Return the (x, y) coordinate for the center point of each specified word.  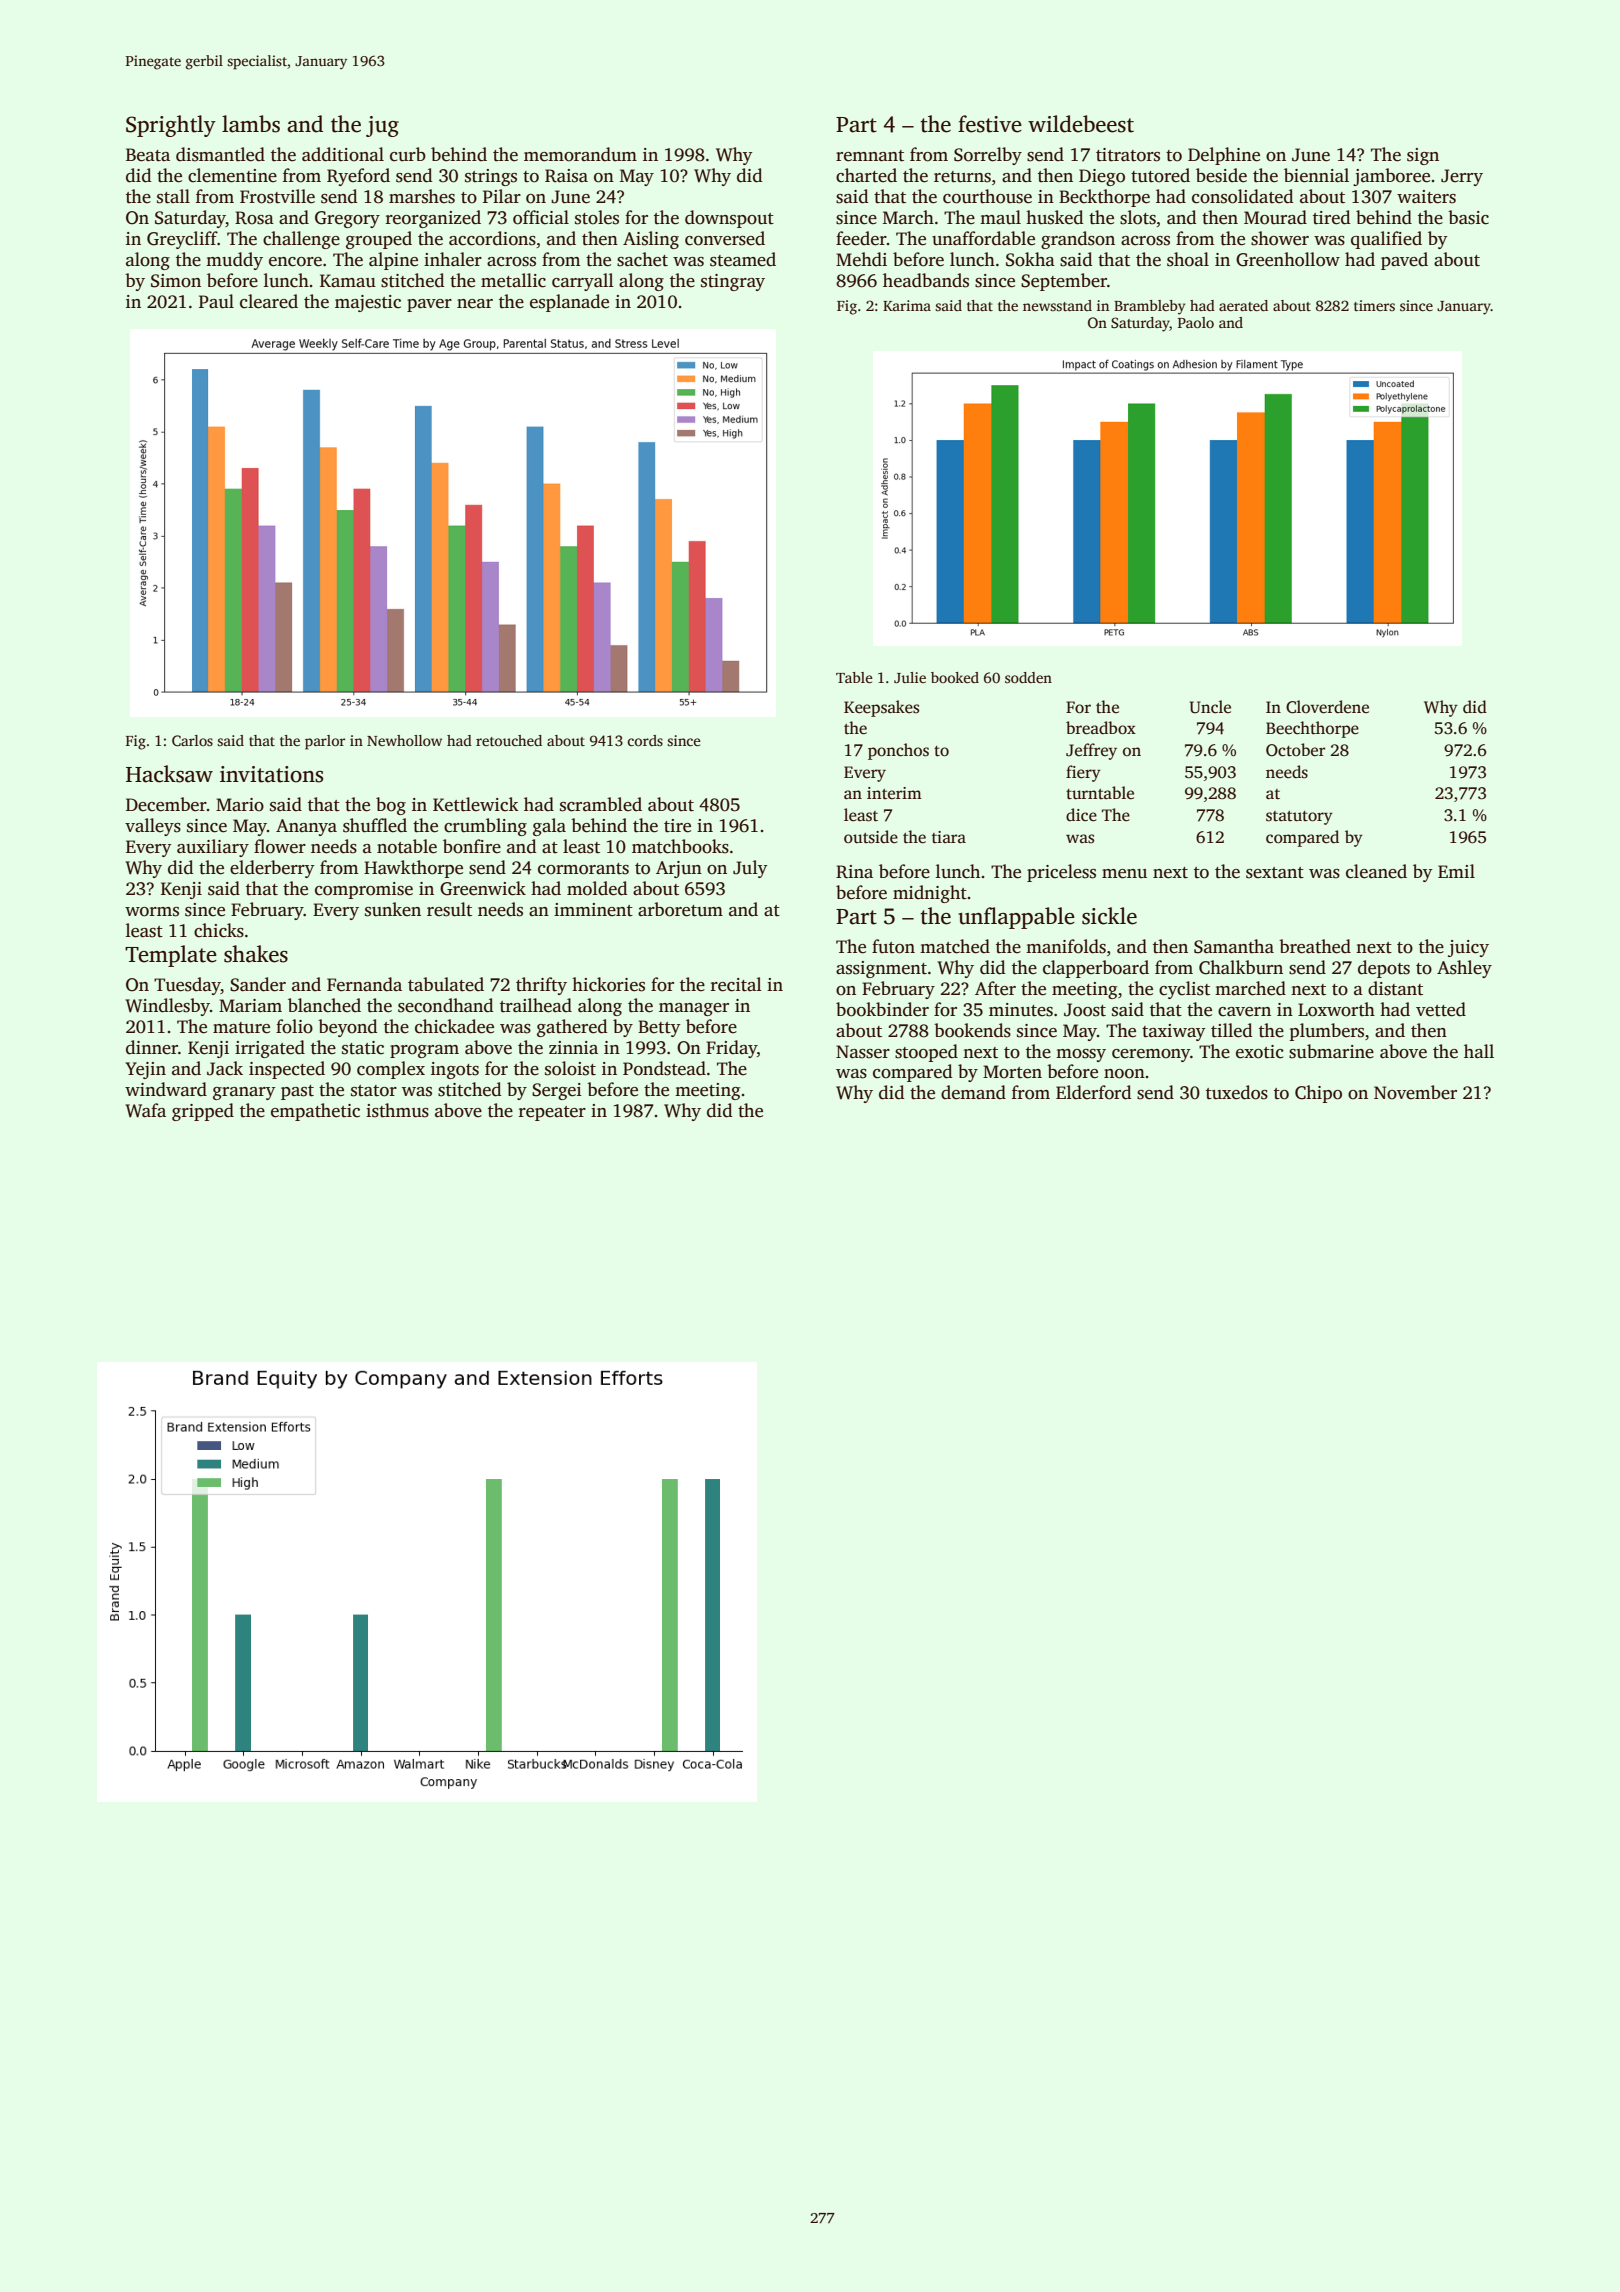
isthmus (397, 1110)
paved (1404, 261)
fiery (1083, 773)
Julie (910, 677)
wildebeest (1081, 124)
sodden (1028, 677)
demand (973, 1092)
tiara (949, 837)
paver (429, 305)
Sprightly (171, 126)
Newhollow (404, 740)
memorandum (580, 154)
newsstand (1057, 305)
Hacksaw (169, 774)
